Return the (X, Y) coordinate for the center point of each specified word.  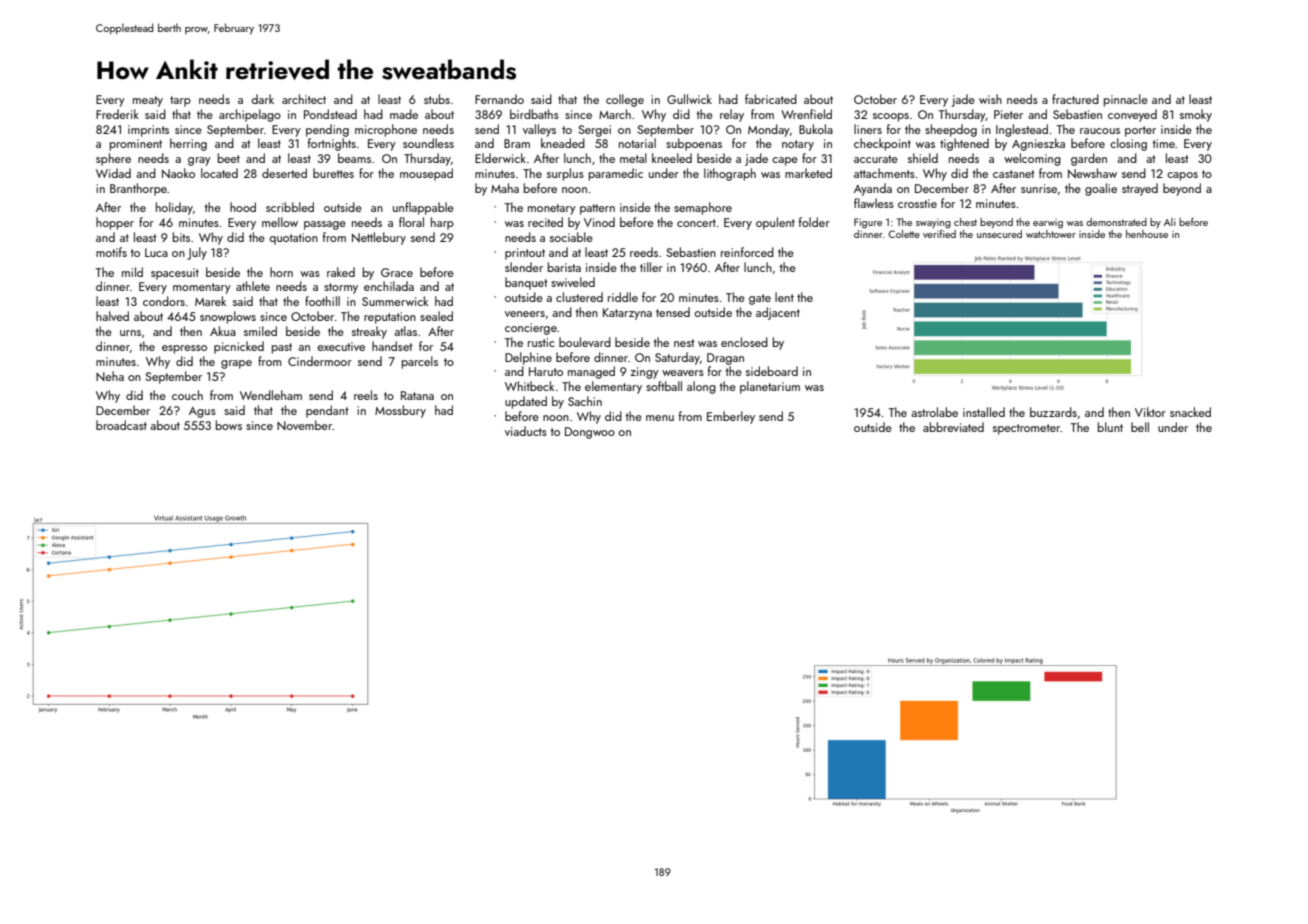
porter (1140, 131)
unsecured (999, 234)
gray (199, 161)
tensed (673, 312)
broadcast (121, 425)
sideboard (772, 371)
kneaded (563, 143)
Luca (156, 252)
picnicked (239, 347)
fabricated (771, 99)
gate (760, 299)
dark (262, 99)
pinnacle (1126, 100)
